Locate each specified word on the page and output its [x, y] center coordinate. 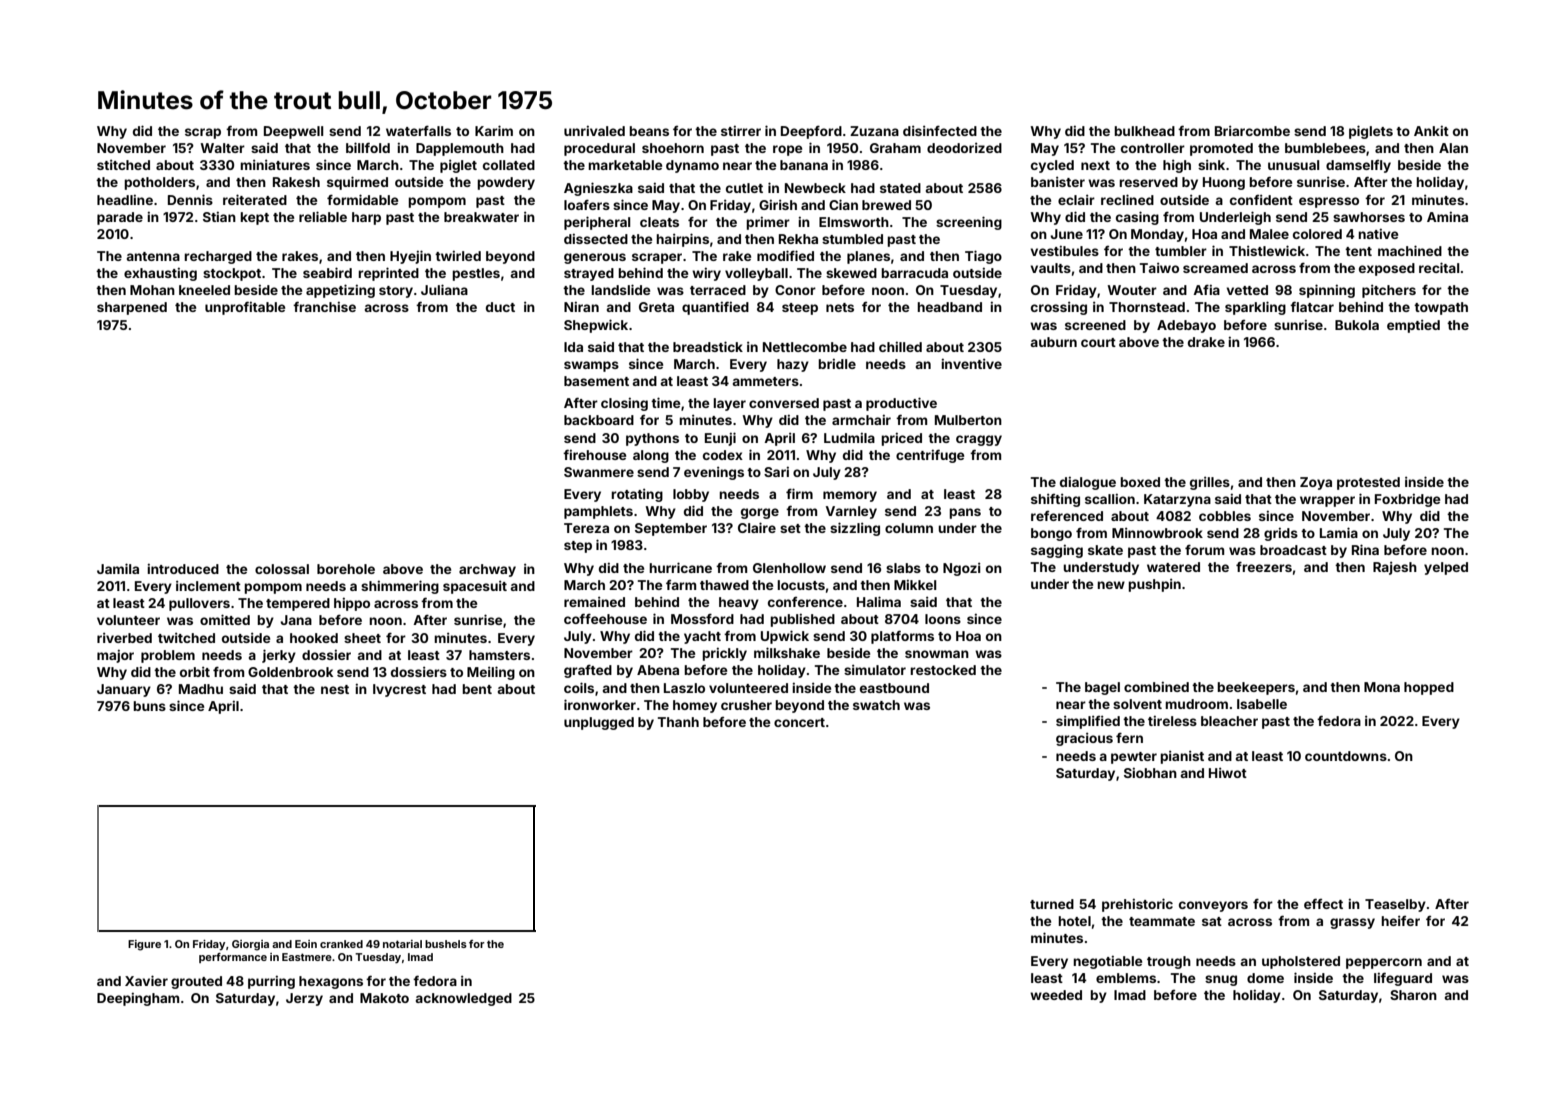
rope [787, 150]
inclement [208, 586]
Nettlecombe [805, 347]
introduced [183, 569]
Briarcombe [1252, 131]
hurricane [680, 567]
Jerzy [304, 999]
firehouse [594, 454]
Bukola [1357, 325]
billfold [368, 147]
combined [1156, 687]
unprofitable [245, 308]
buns [149, 706]
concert [799, 722]
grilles [1210, 483]
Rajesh [1395, 568]
